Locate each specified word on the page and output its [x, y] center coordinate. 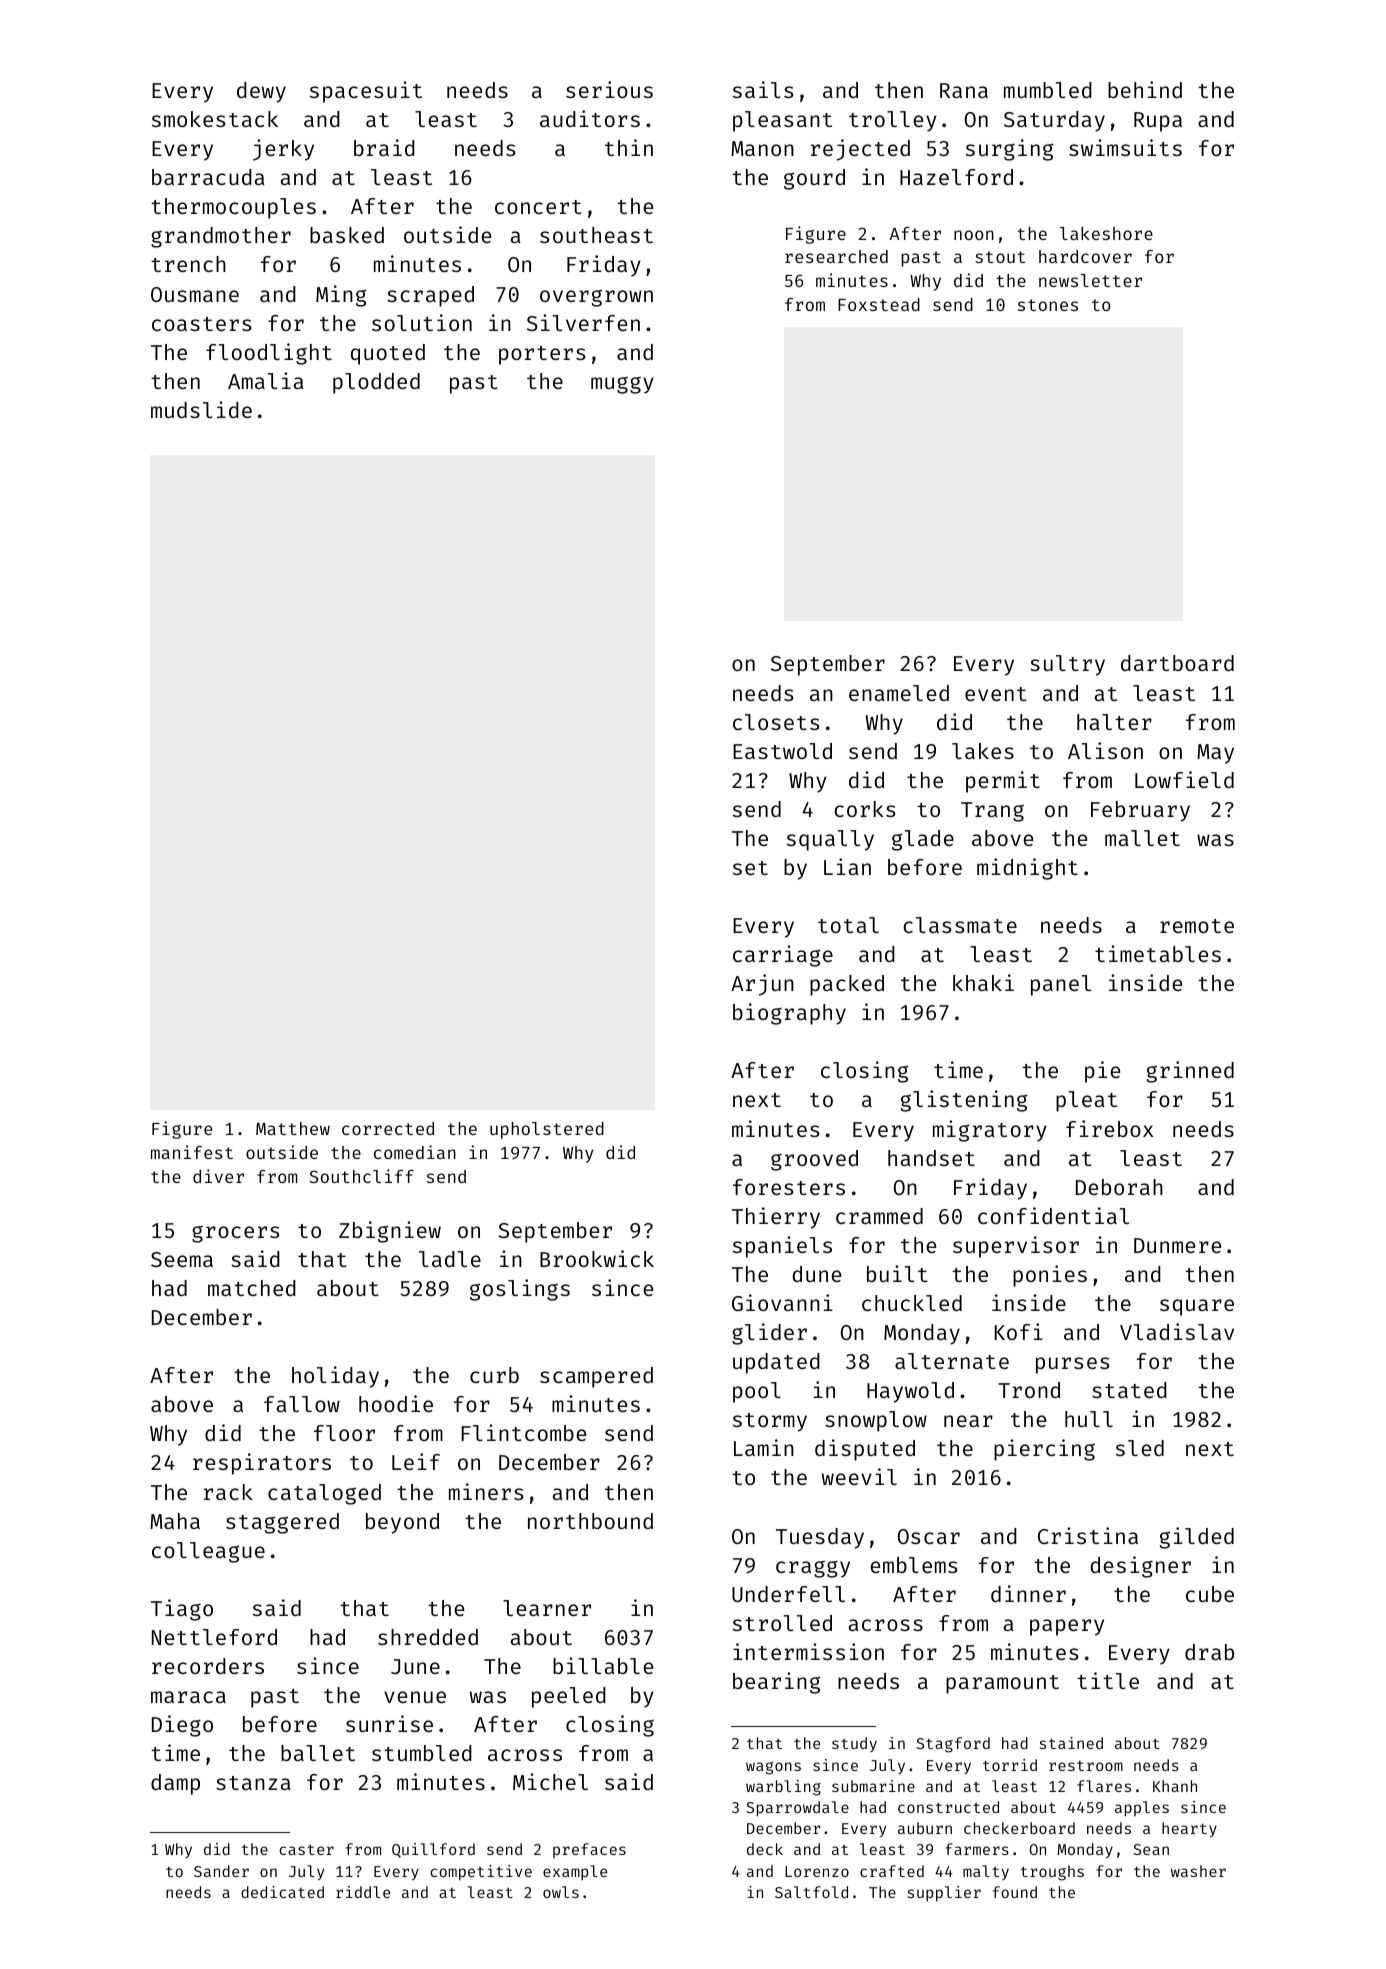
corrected [388, 1128]
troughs [1052, 1873]
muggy [622, 385]
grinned [1190, 1072]
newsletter [1090, 280]
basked [347, 235]
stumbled [422, 1753]
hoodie [396, 1403]
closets [776, 722]
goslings [520, 1290]
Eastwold [782, 751]
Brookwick [597, 1258]
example [575, 1872]
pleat [1086, 1101]
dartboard [1177, 663]
